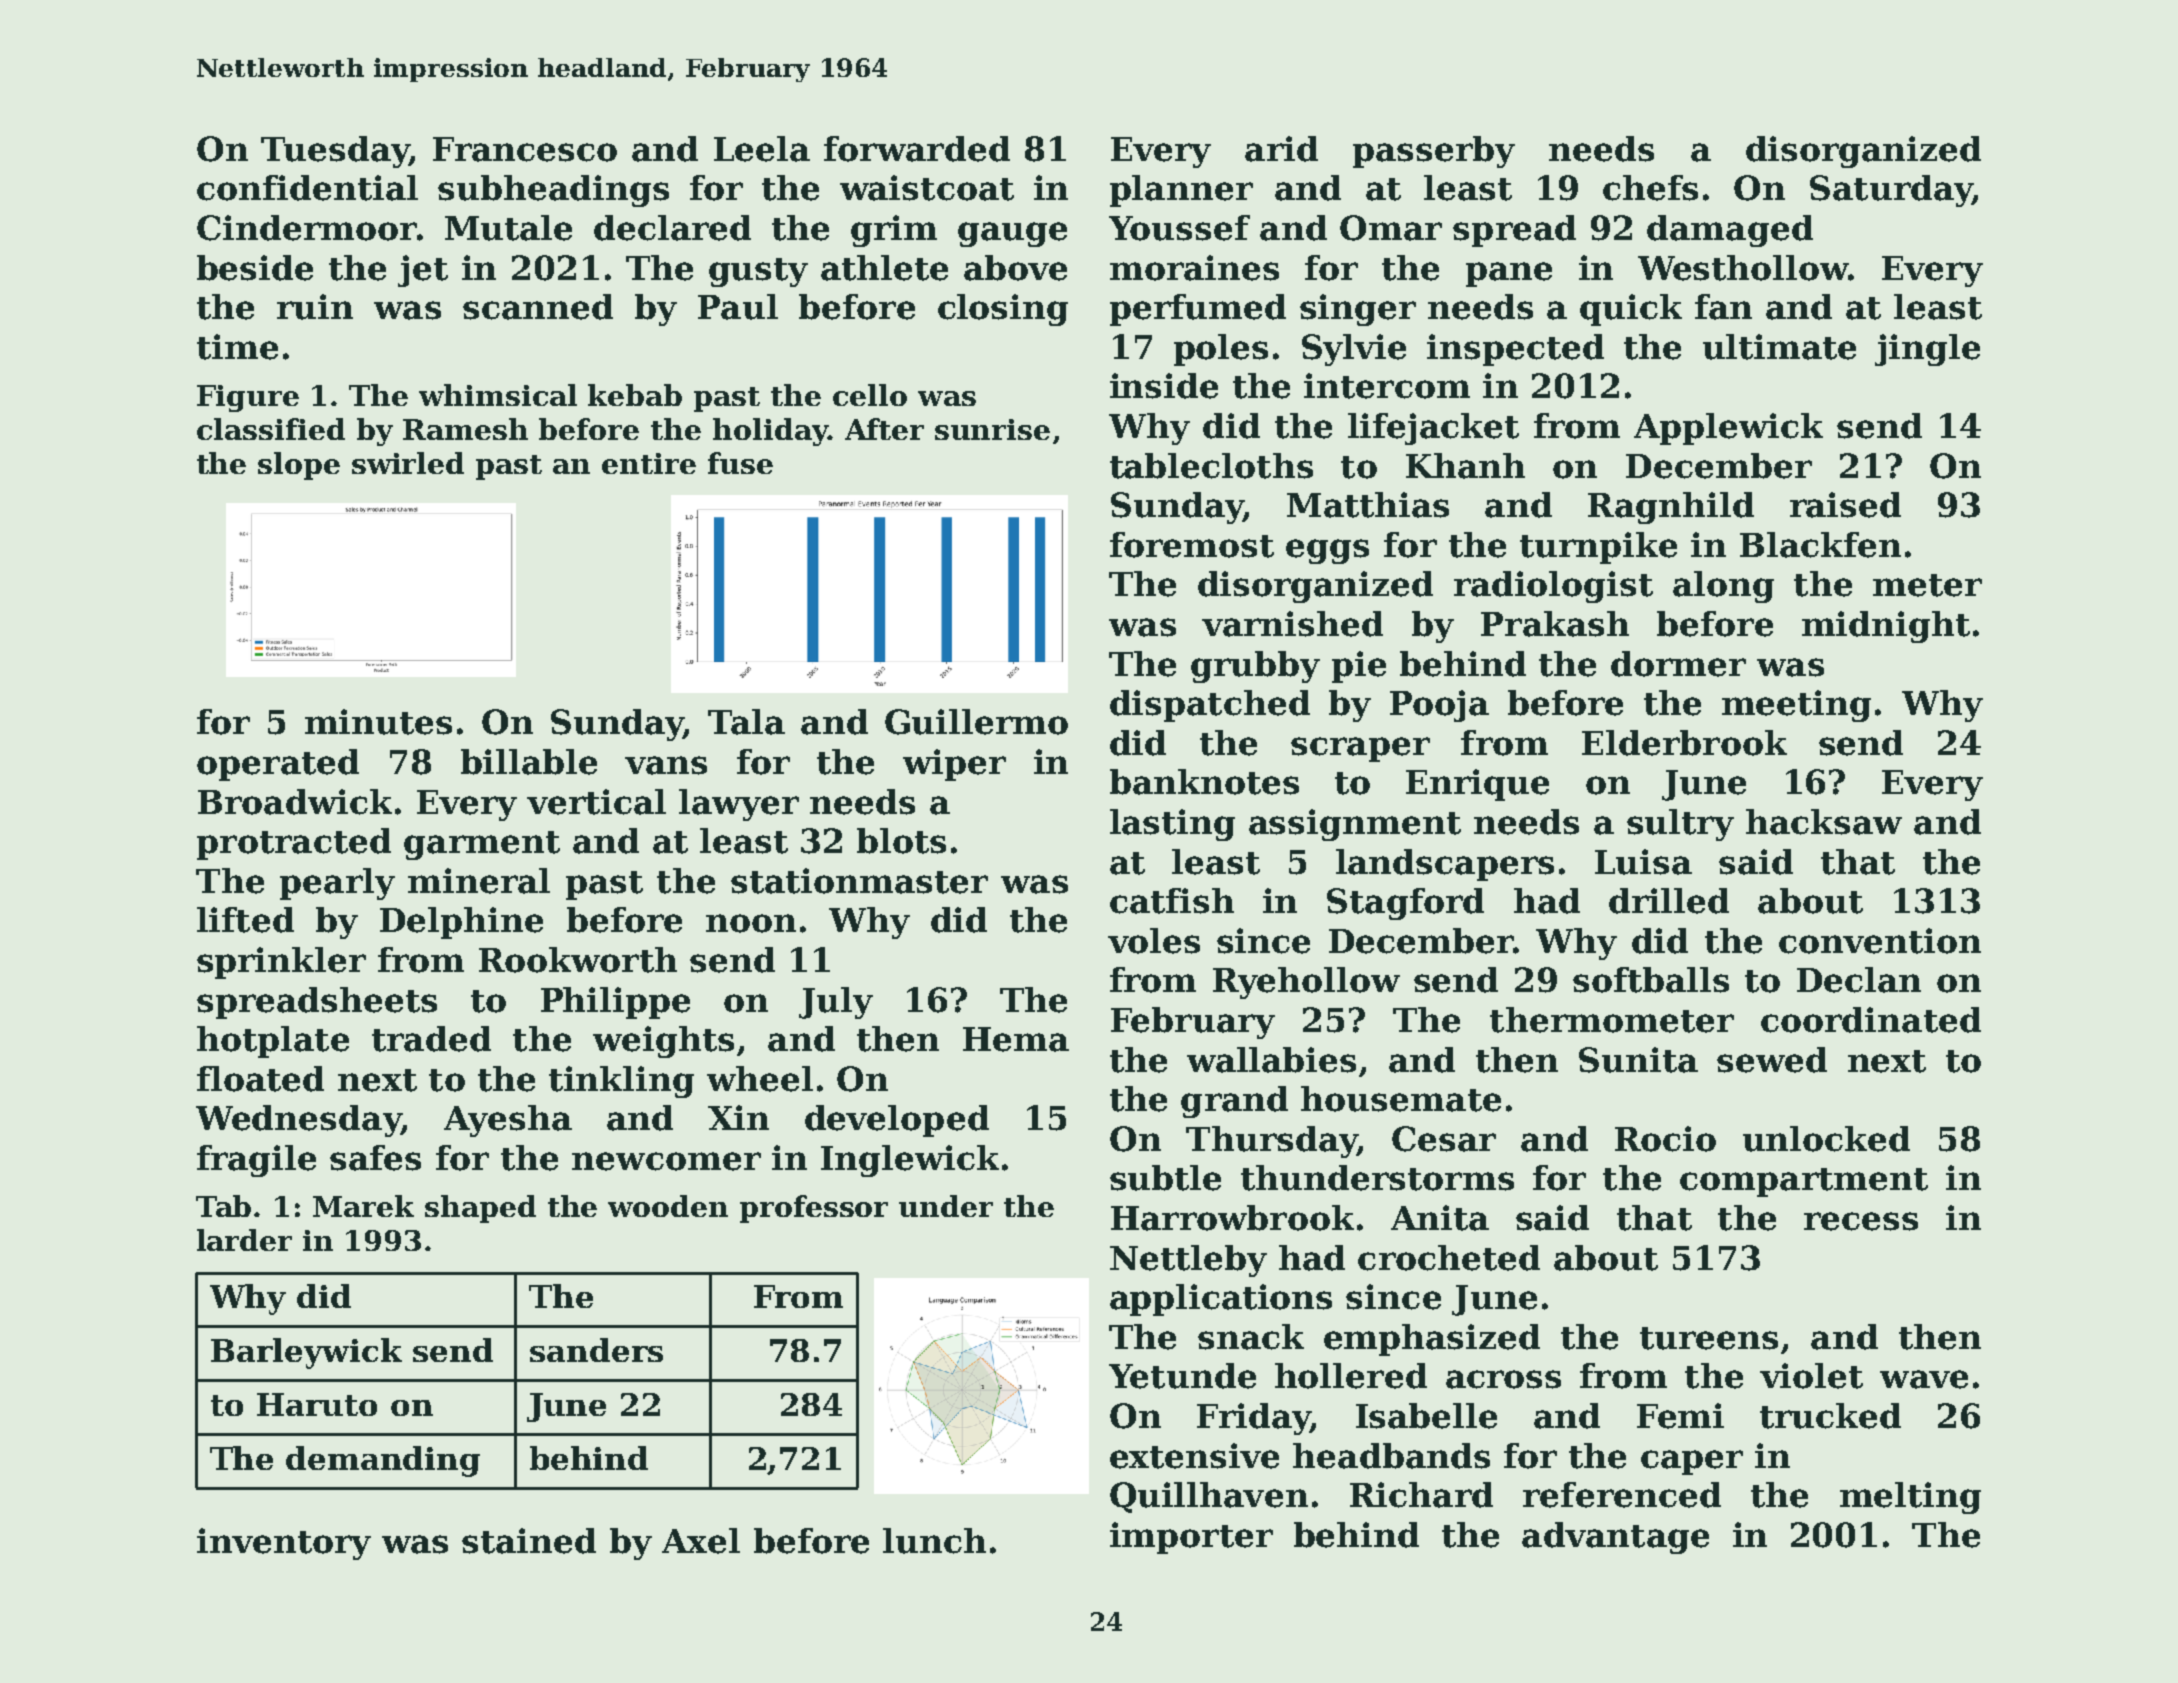 This screenshot has height=1683, width=2178. I want to click on foremost, so click(1192, 545).
